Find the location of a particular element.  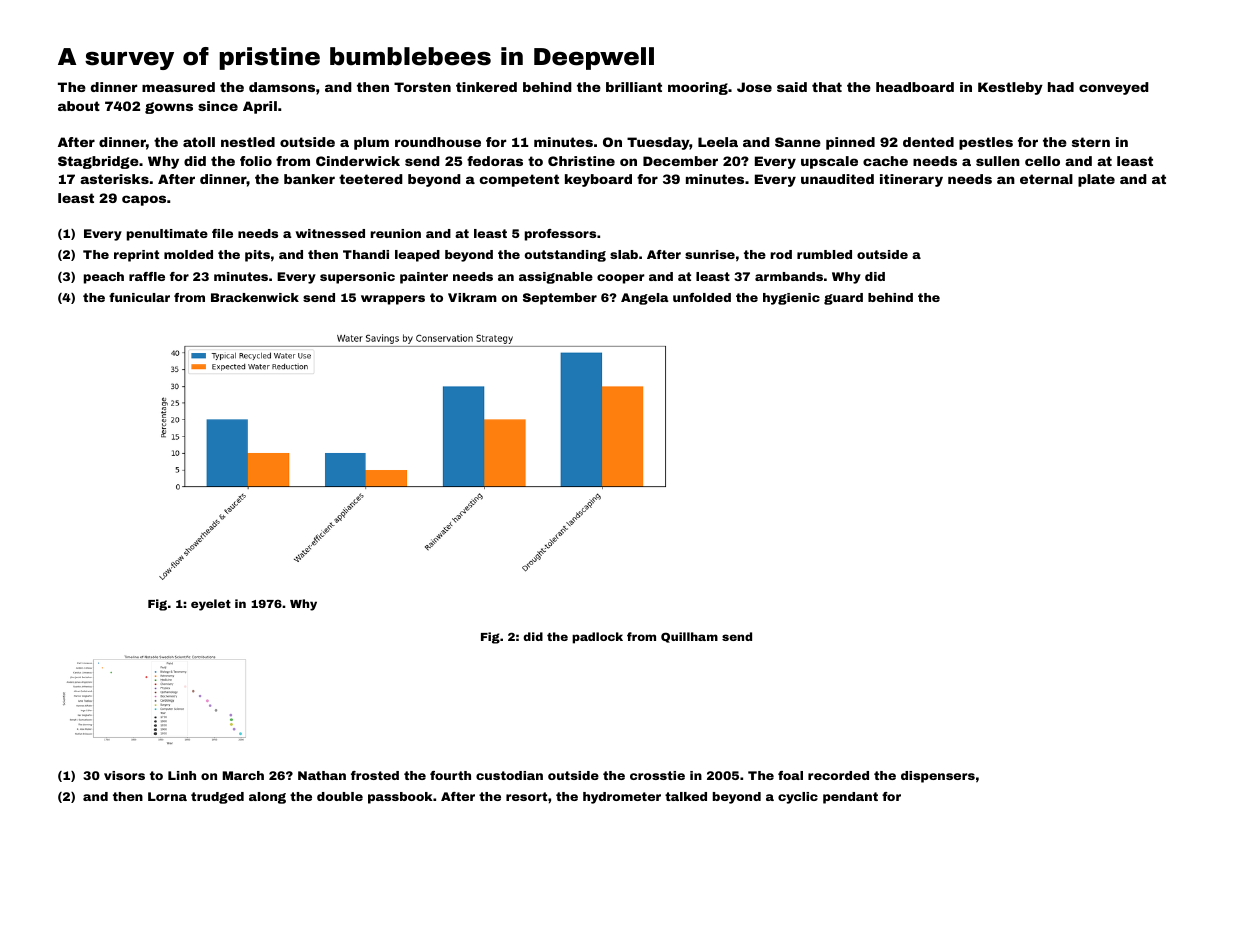

mooring is located at coordinates (698, 88).
